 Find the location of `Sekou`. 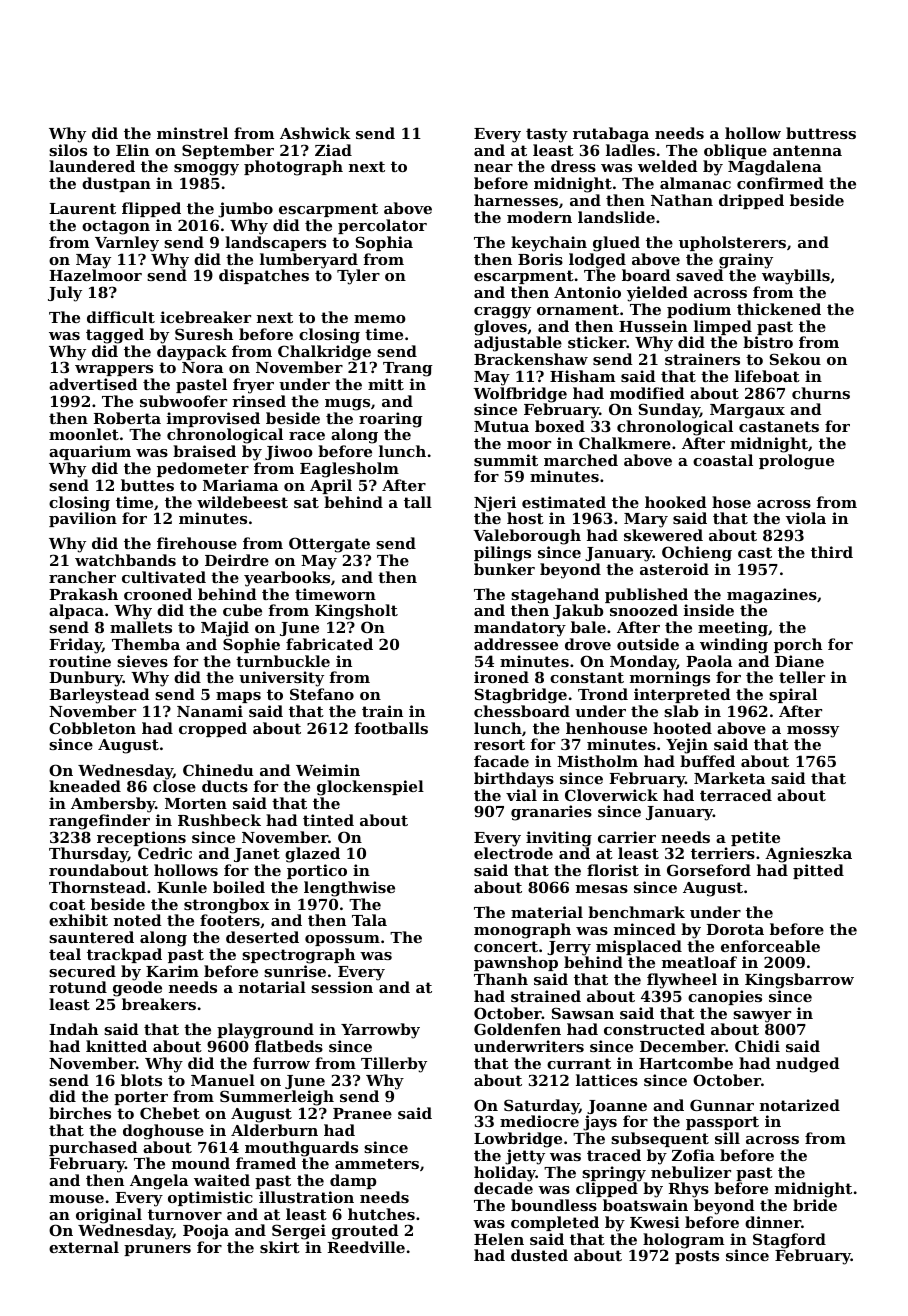

Sekou is located at coordinates (795, 359).
